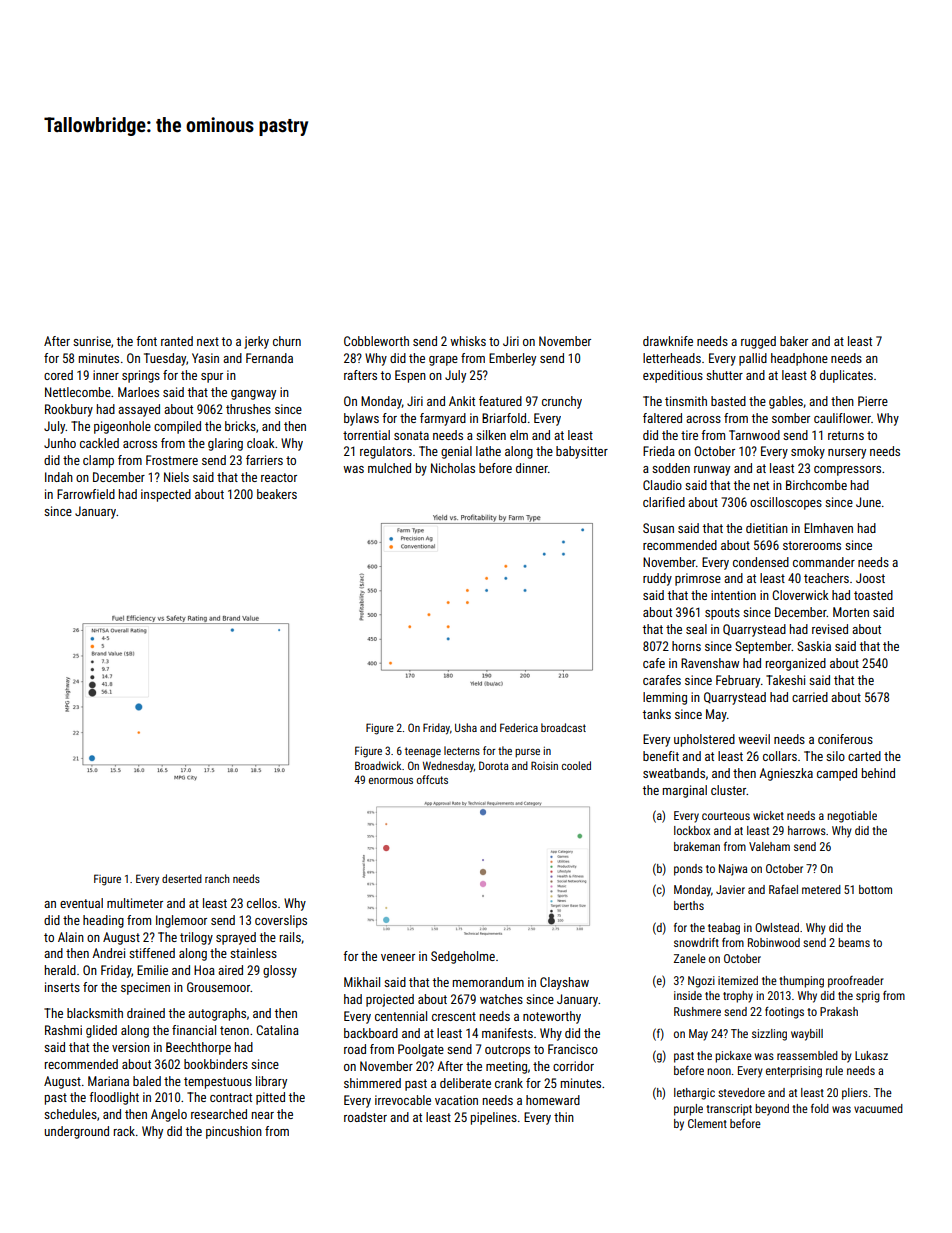 This screenshot has width=952, height=1233. Describe the element at coordinates (692, 830) in the screenshot. I see `lockbox` at that location.
